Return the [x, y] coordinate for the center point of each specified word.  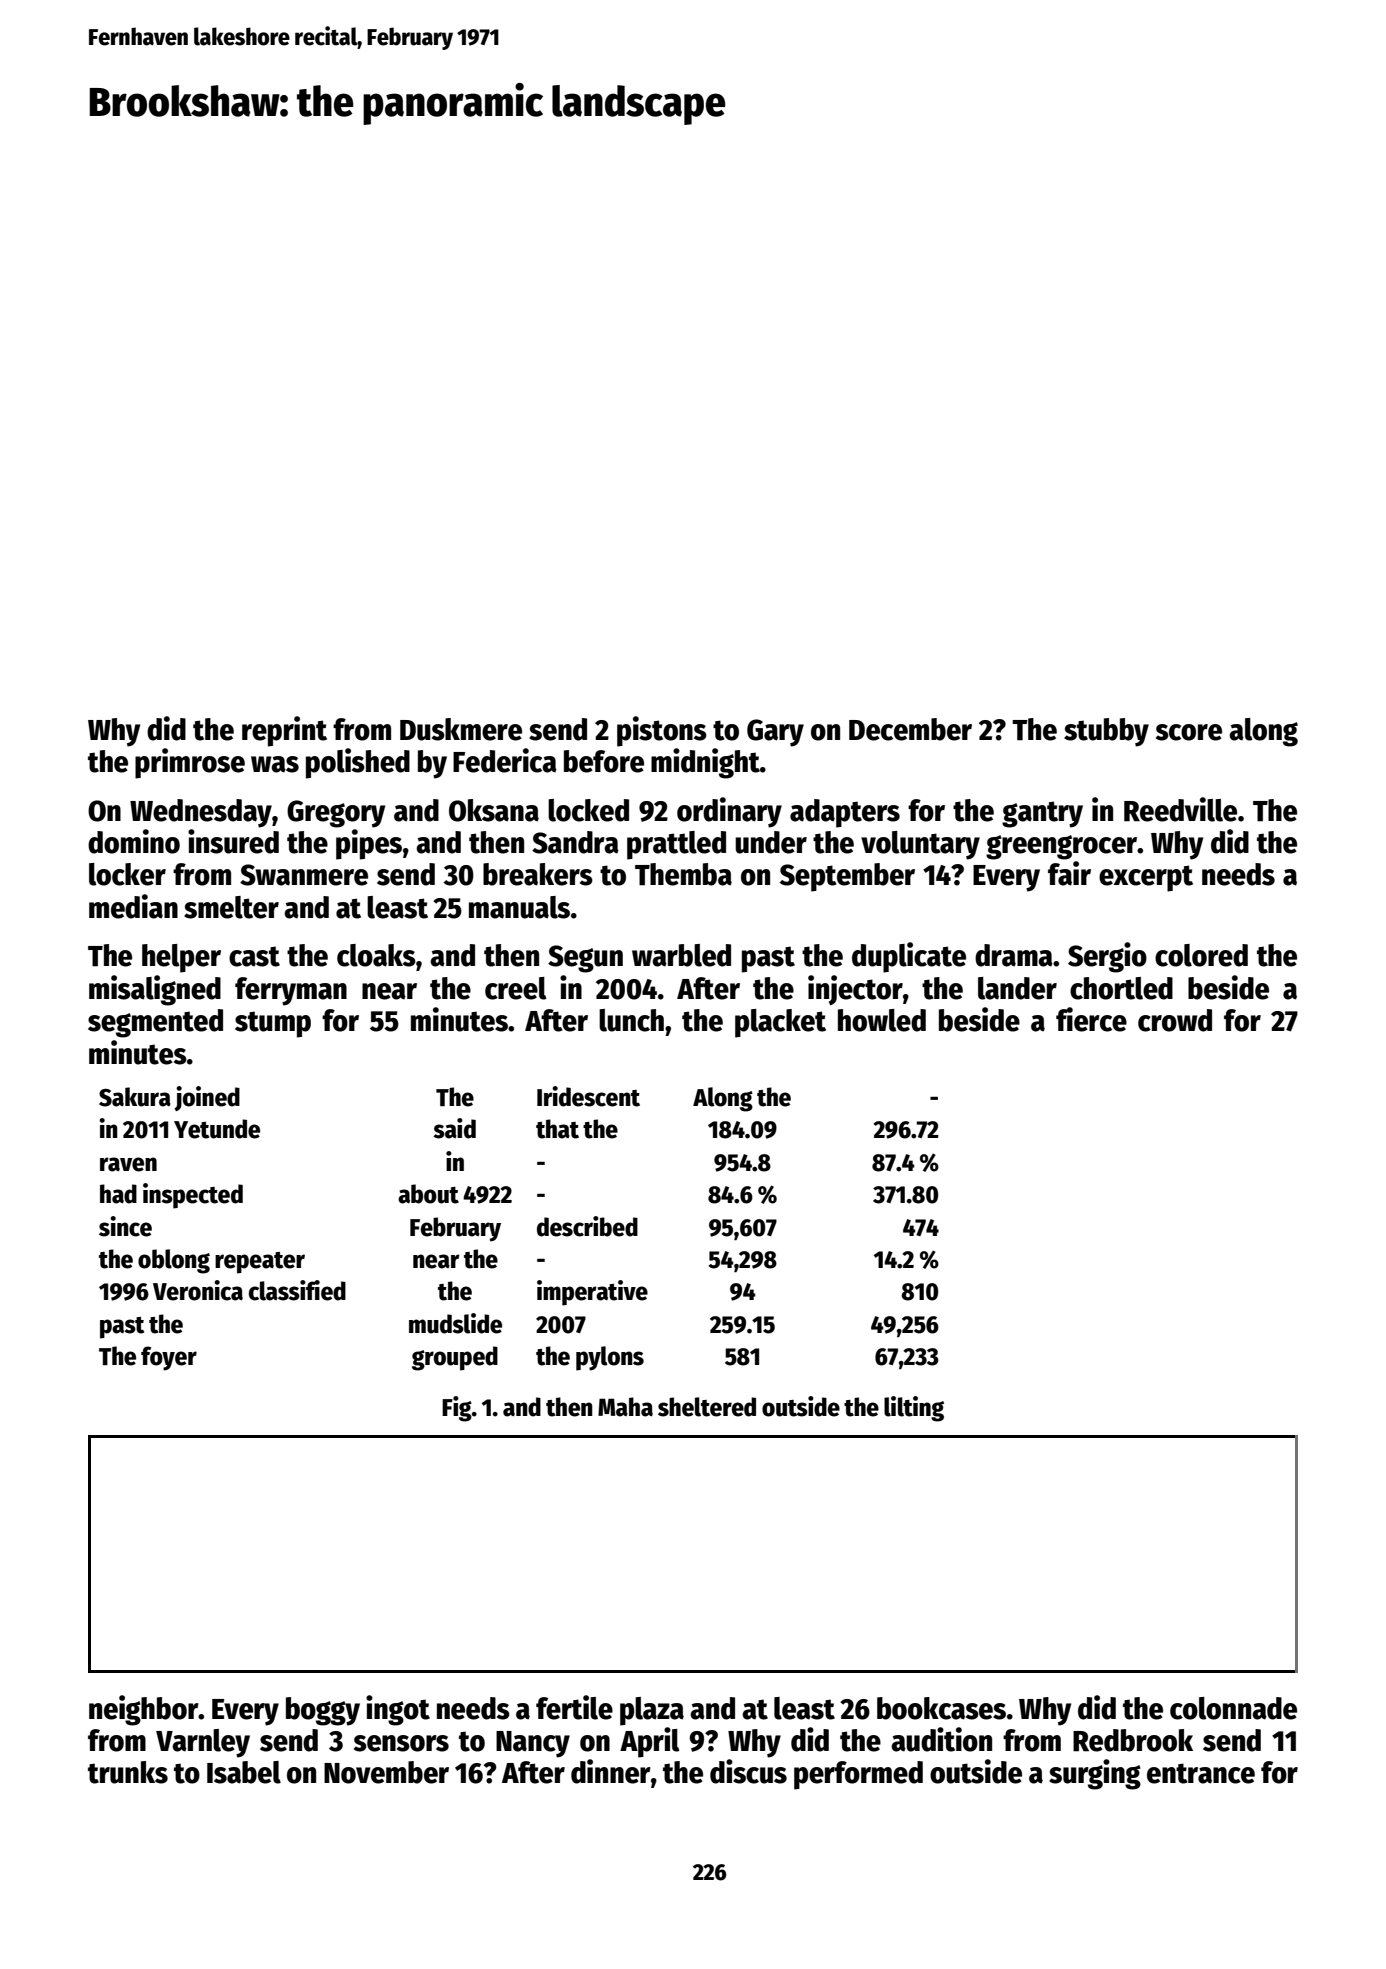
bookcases [941, 1708]
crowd [1175, 1020]
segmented [155, 1023]
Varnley [203, 1743]
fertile [574, 1707]
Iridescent [588, 1096]
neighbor [144, 1710]
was [275, 764]
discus [748, 1771]
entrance [1201, 1773]
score [1189, 732]
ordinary [729, 812]
